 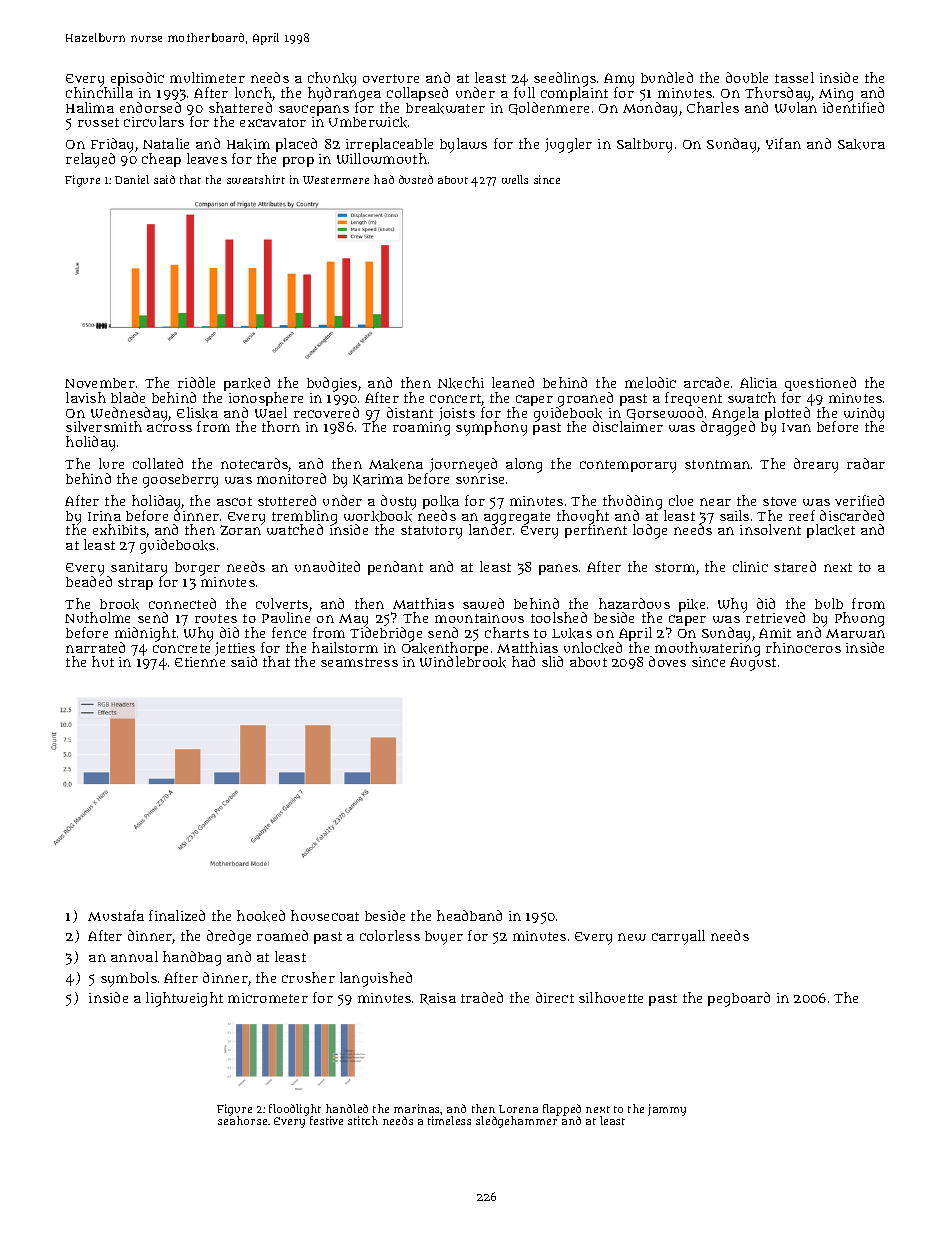 I want to click on Karima, so click(x=378, y=480).
